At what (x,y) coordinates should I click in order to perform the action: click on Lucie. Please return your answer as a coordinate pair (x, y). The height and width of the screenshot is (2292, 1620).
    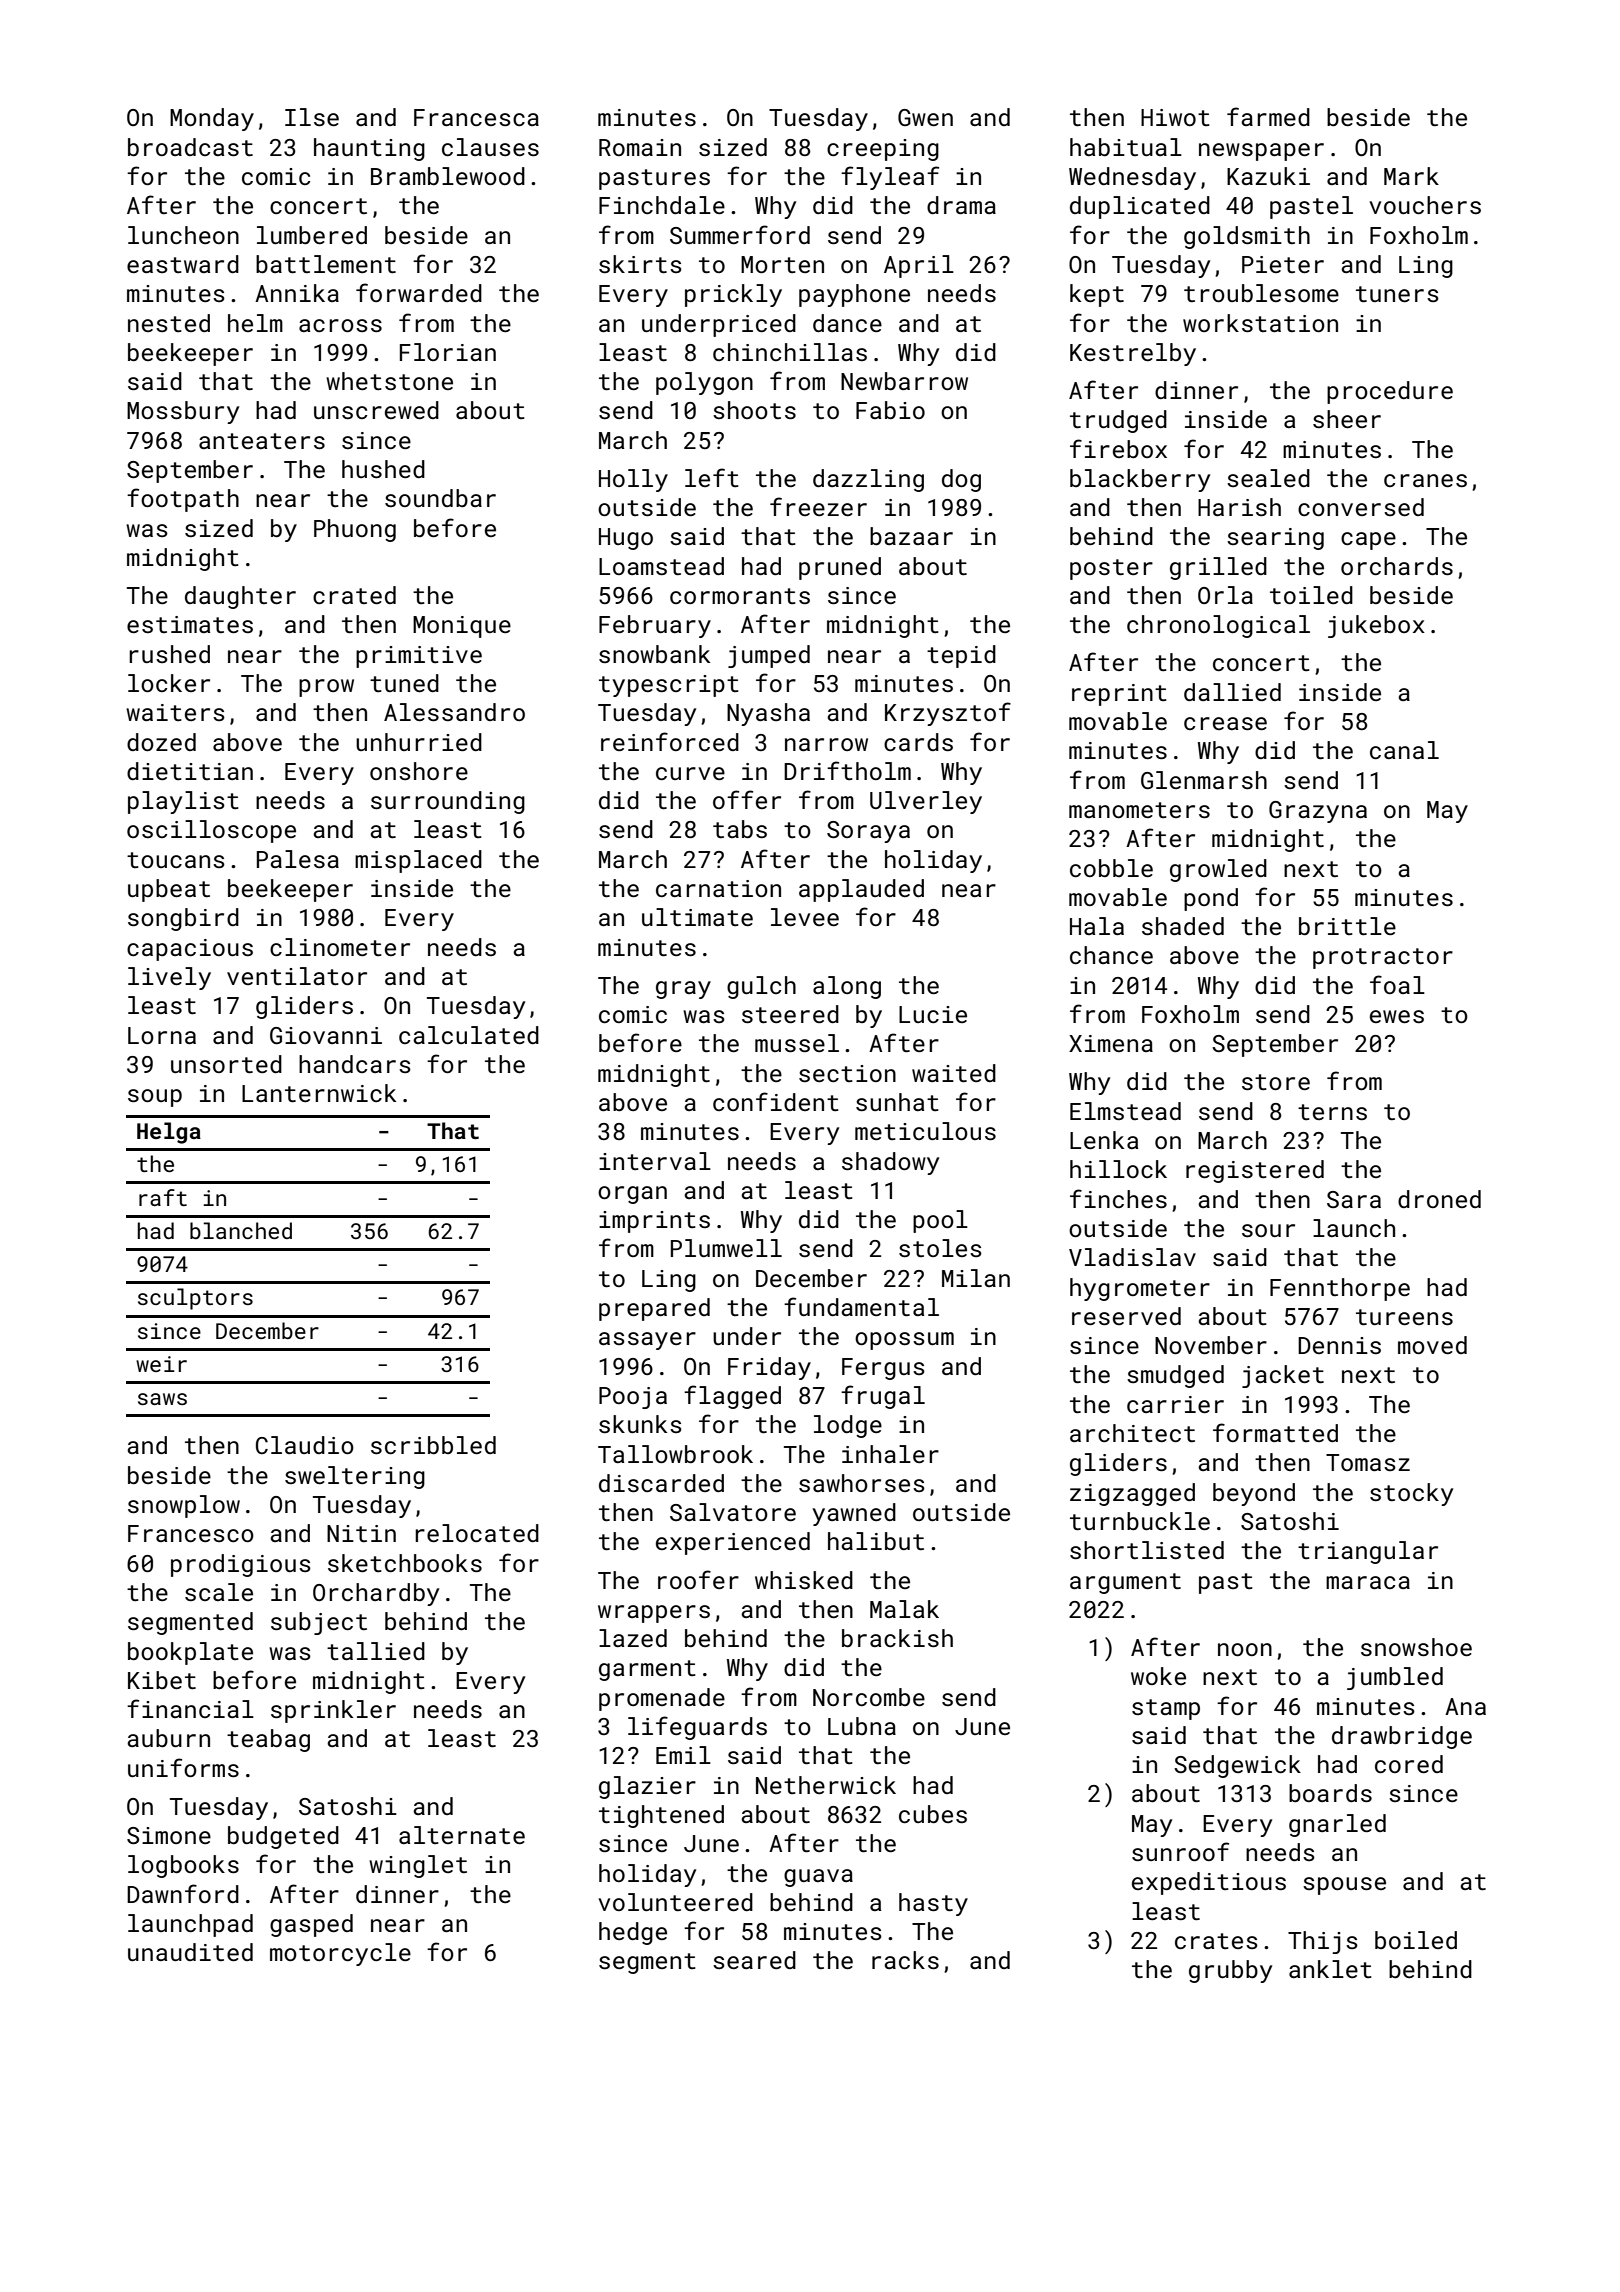
    Looking at the image, I should click on (933, 1014).
